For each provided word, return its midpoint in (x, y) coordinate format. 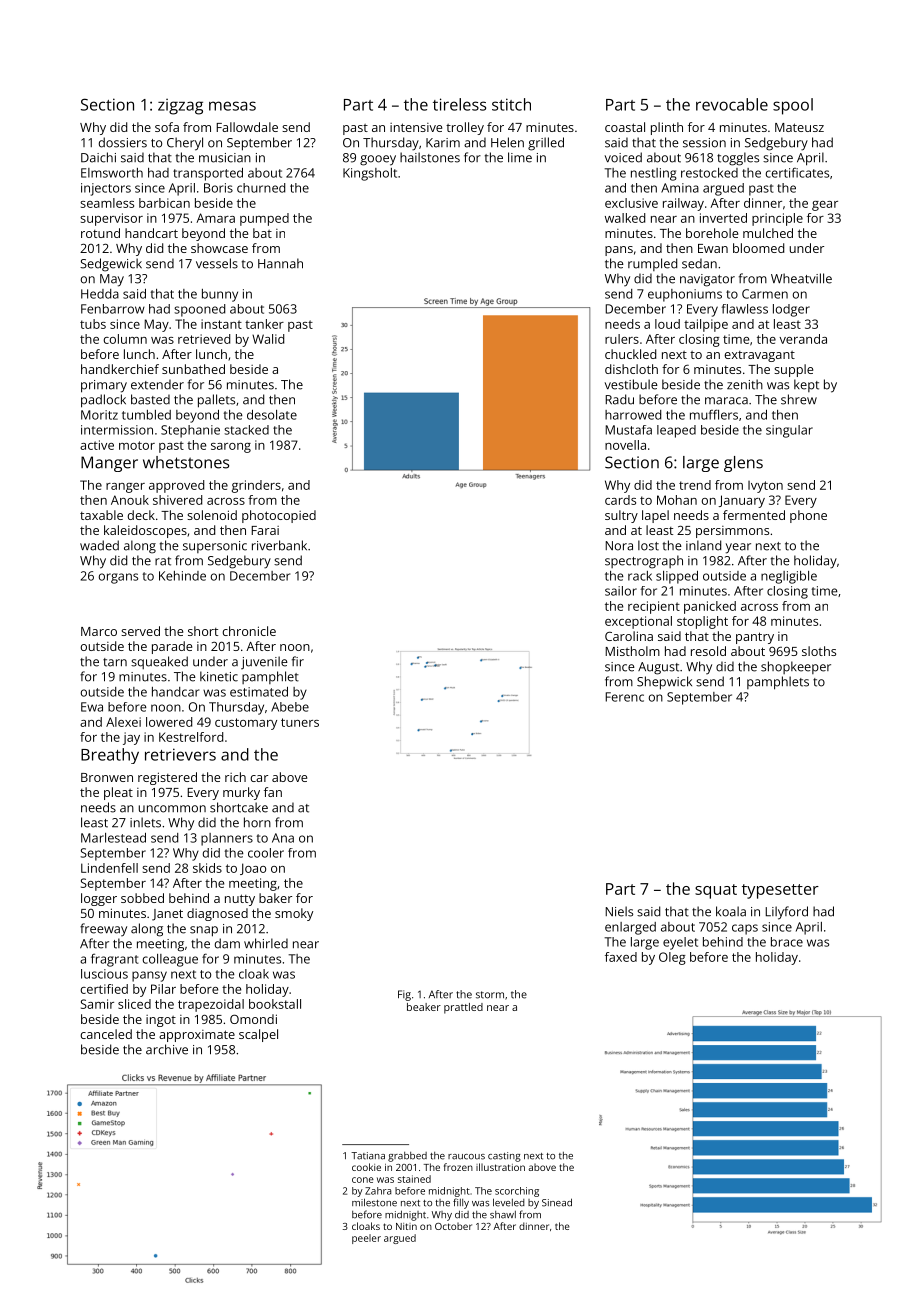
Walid (268, 339)
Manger (109, 464)
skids (207, 868)
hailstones (430, 157)
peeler (366, 1239)
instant (221, 324)
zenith (745, 384)
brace (787, 942)
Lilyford (786, 913)
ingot (161, 1021)
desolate (272, 415)
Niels (619, 911)
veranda (803, 339)
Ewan (713, 248)
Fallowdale (247, 127)
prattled (463, 1008)
